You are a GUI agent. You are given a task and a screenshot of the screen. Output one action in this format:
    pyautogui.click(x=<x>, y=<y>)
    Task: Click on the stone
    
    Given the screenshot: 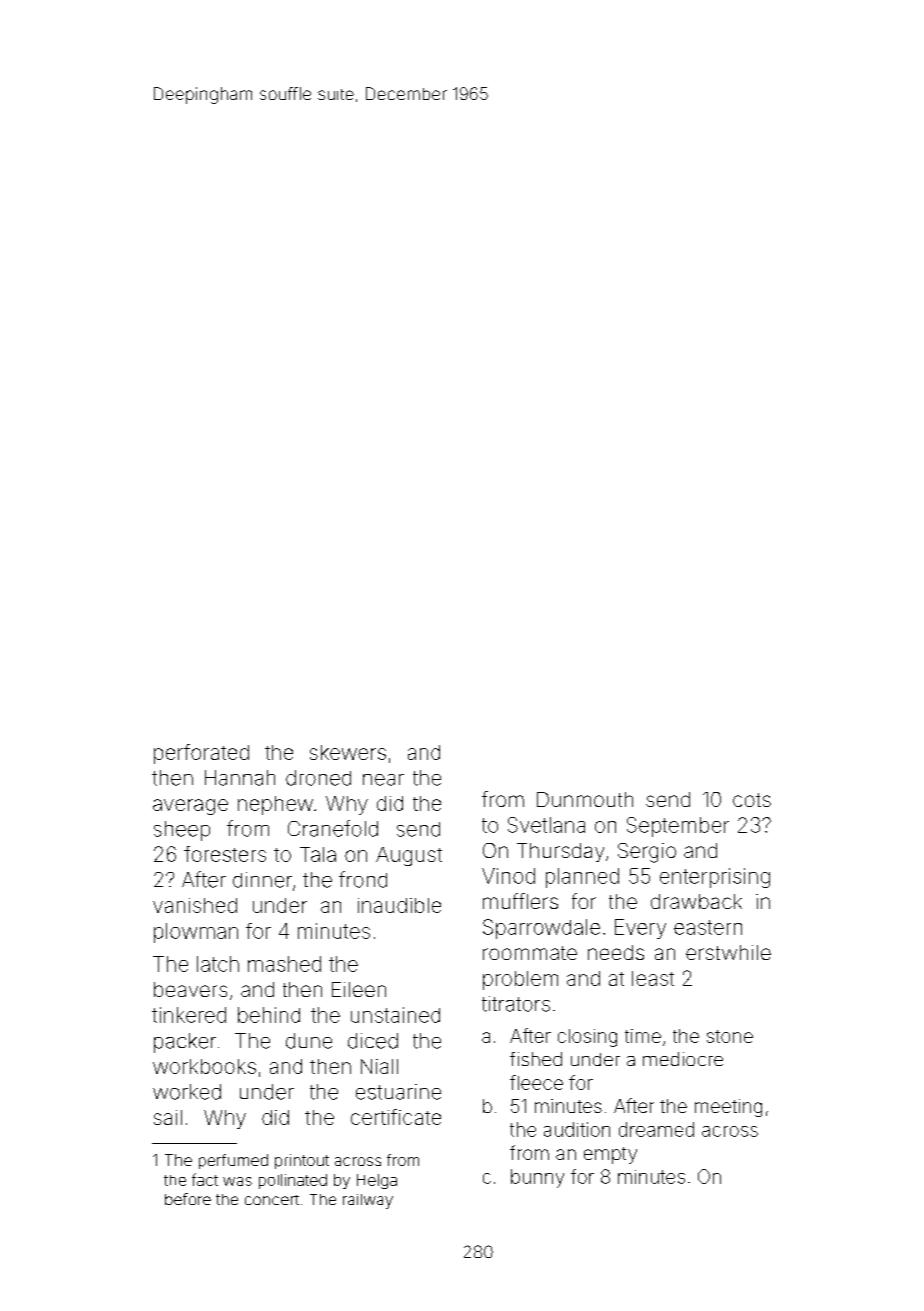 What is the action you would take?
    pyautogui.click(x=730, y=1036)
